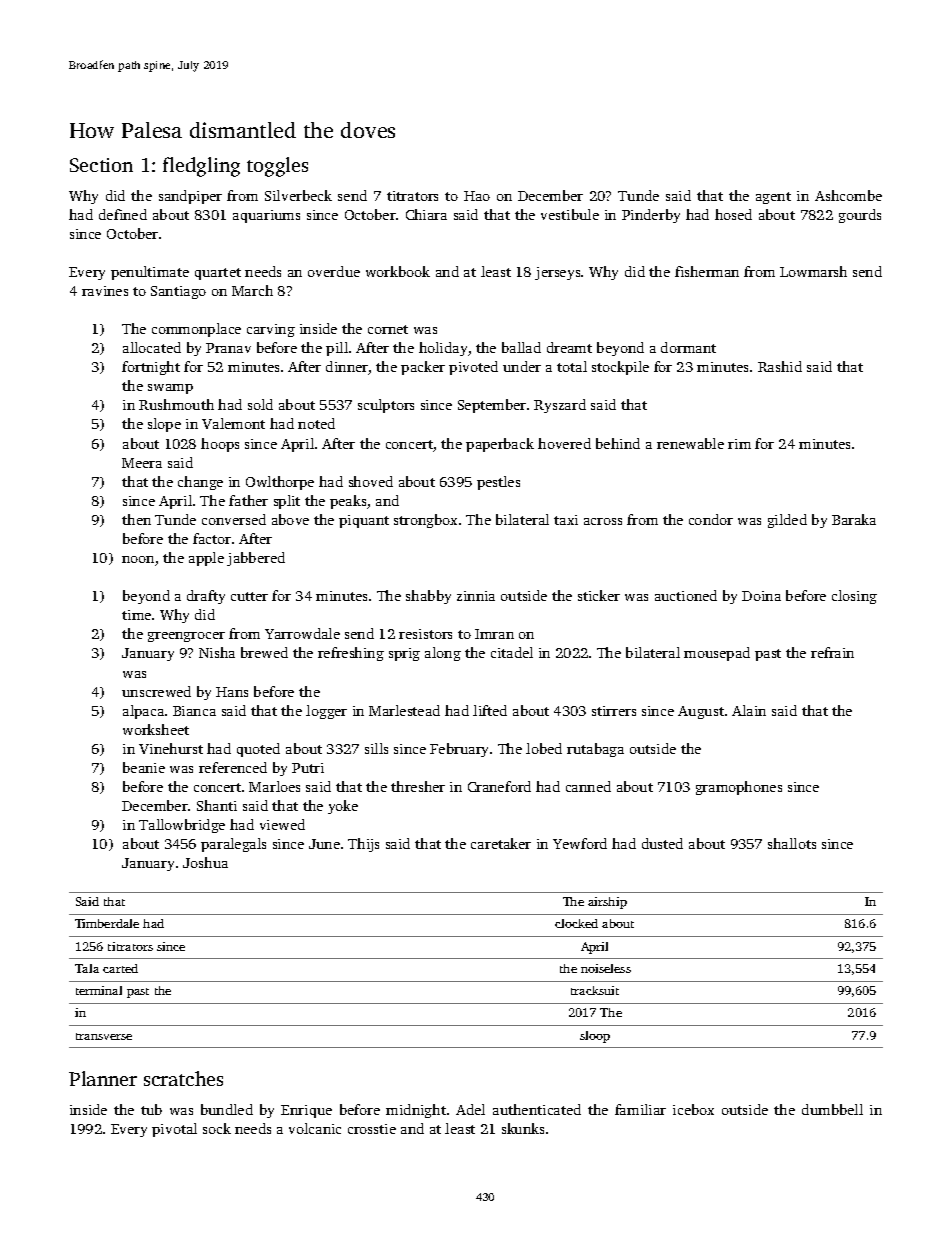  Describe the element at coordinates (576, 923) in the image. I see `clocked` at that location.
